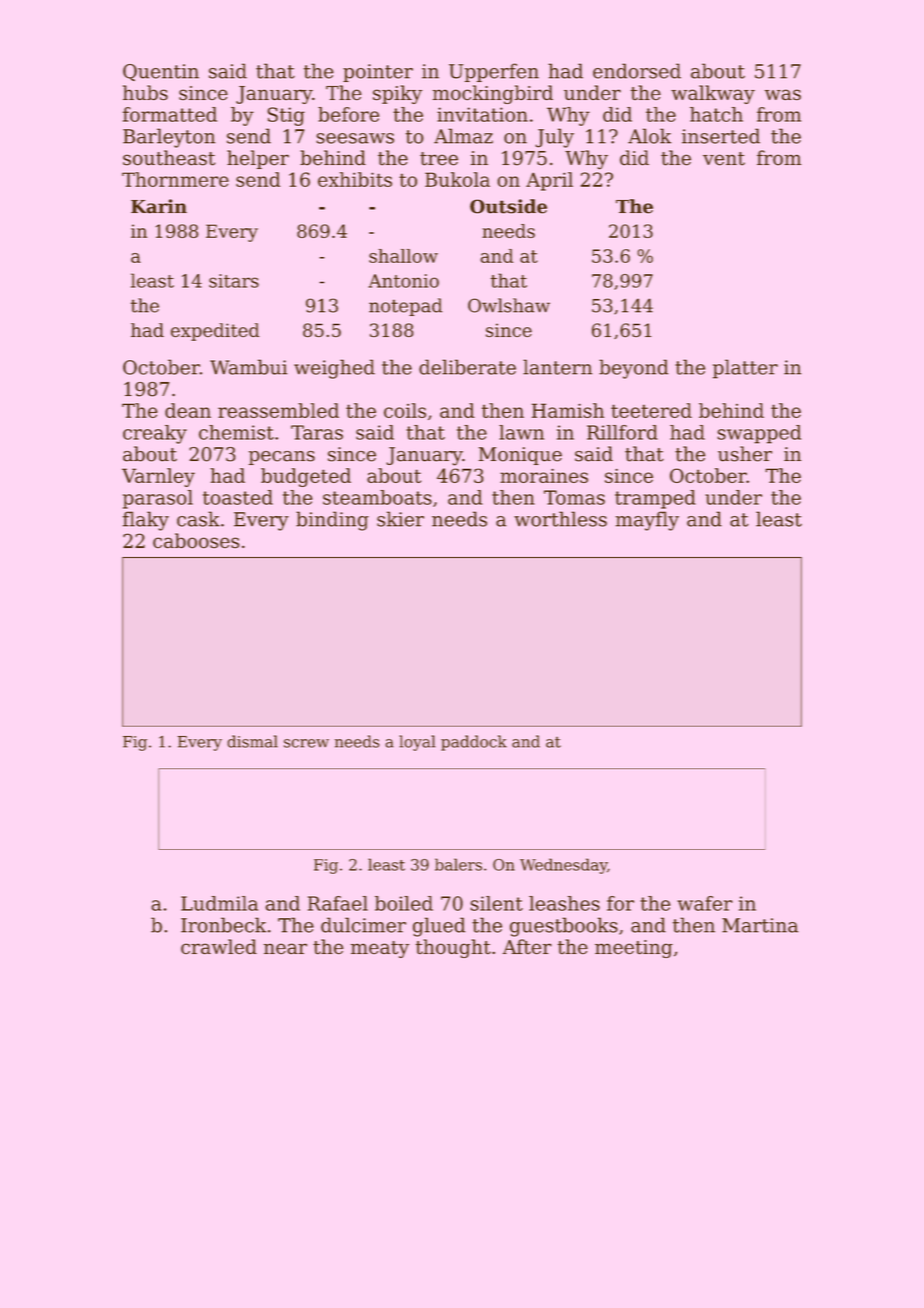 This screenshot has height=1308, width=924. What do you see at coordinates (634, 949) in the screenshot?
I see `meeting` at bounding box center [634, 949].
